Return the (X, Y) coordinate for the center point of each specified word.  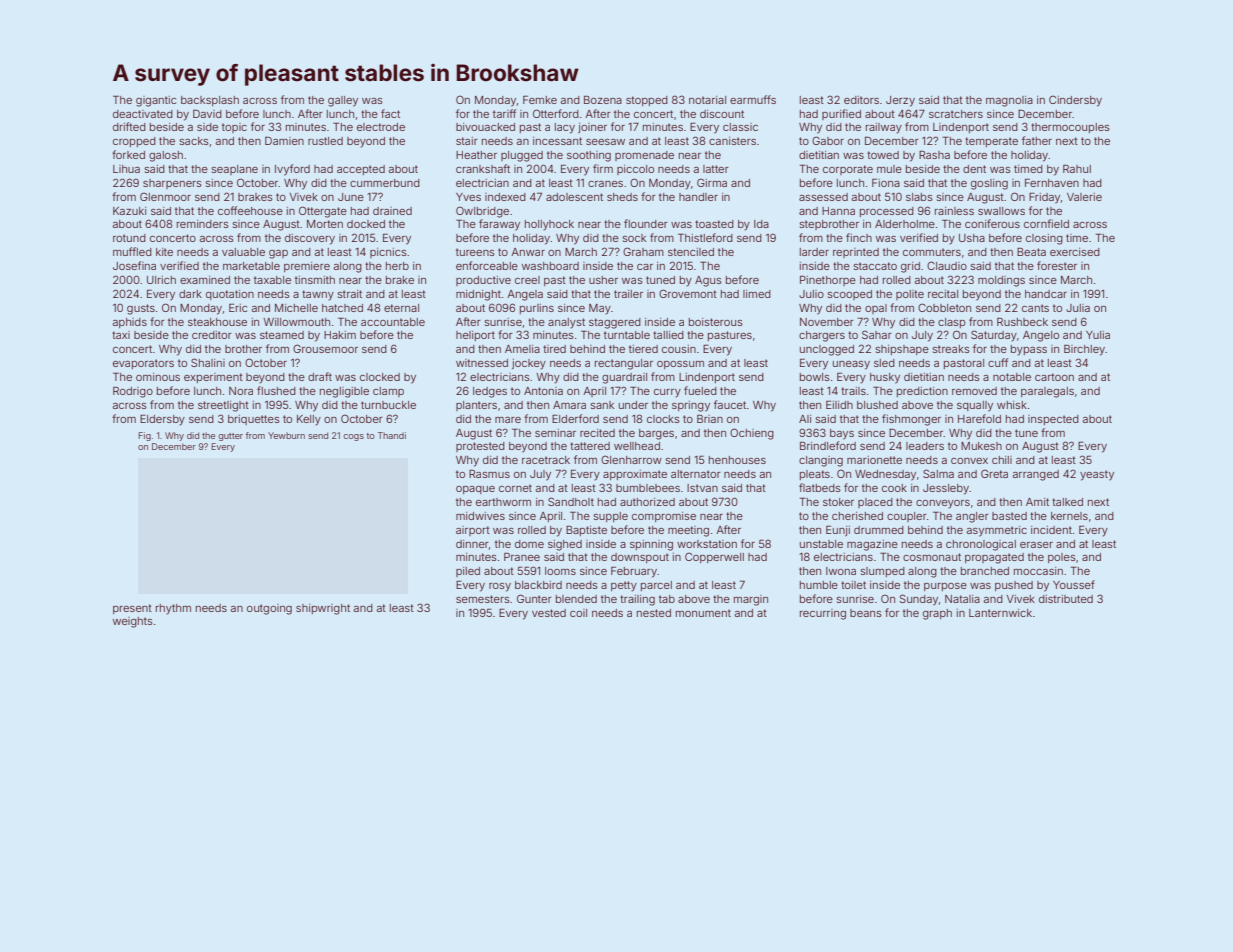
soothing (589, 156)
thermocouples (1070, 128)
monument (703, 613)
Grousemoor (325, 348)
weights (133, 622)
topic (234, 128)
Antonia (543, 391)
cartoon (1054, 377)
